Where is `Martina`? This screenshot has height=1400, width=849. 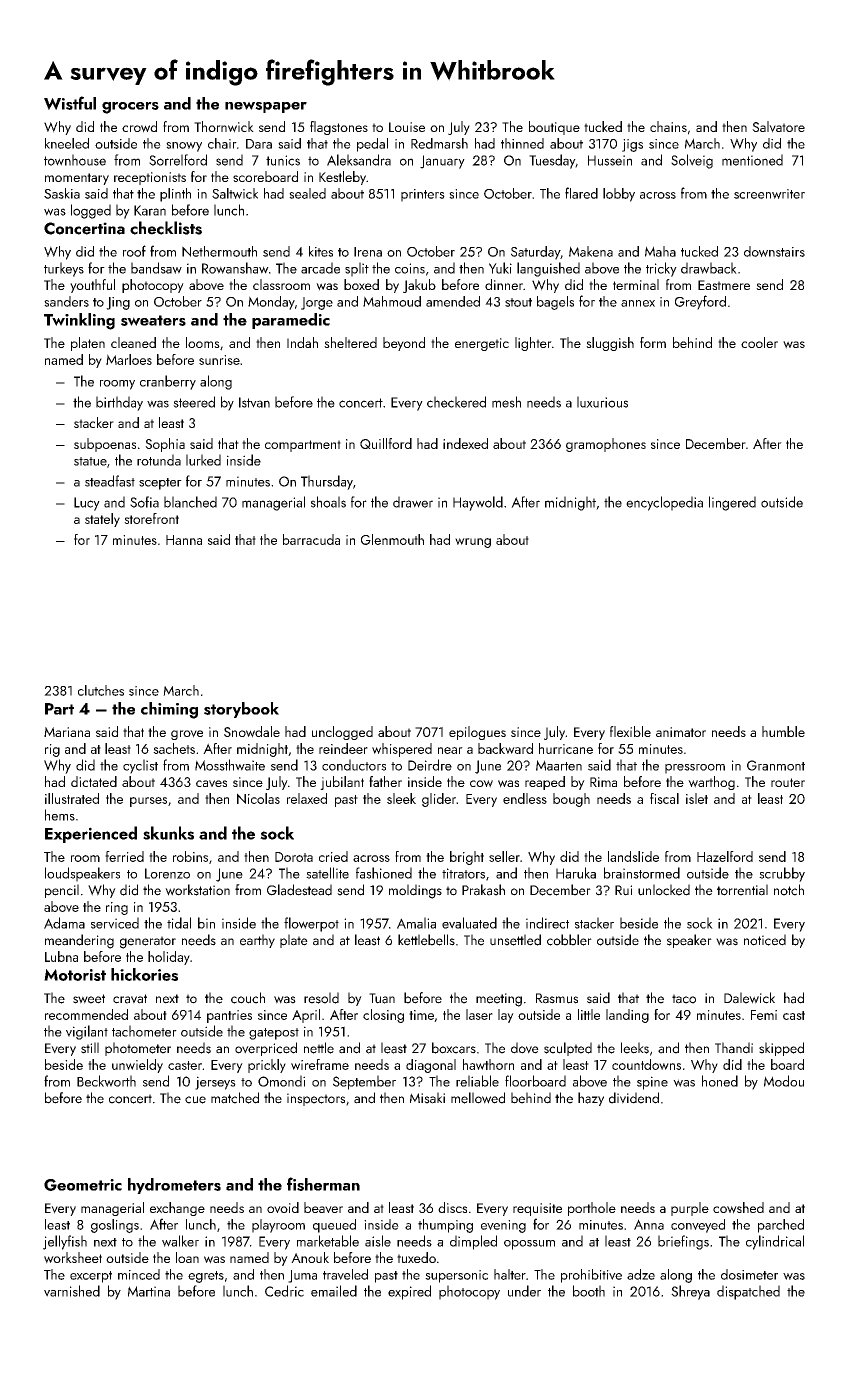
Martina is located at coordinates (149, 1291).
